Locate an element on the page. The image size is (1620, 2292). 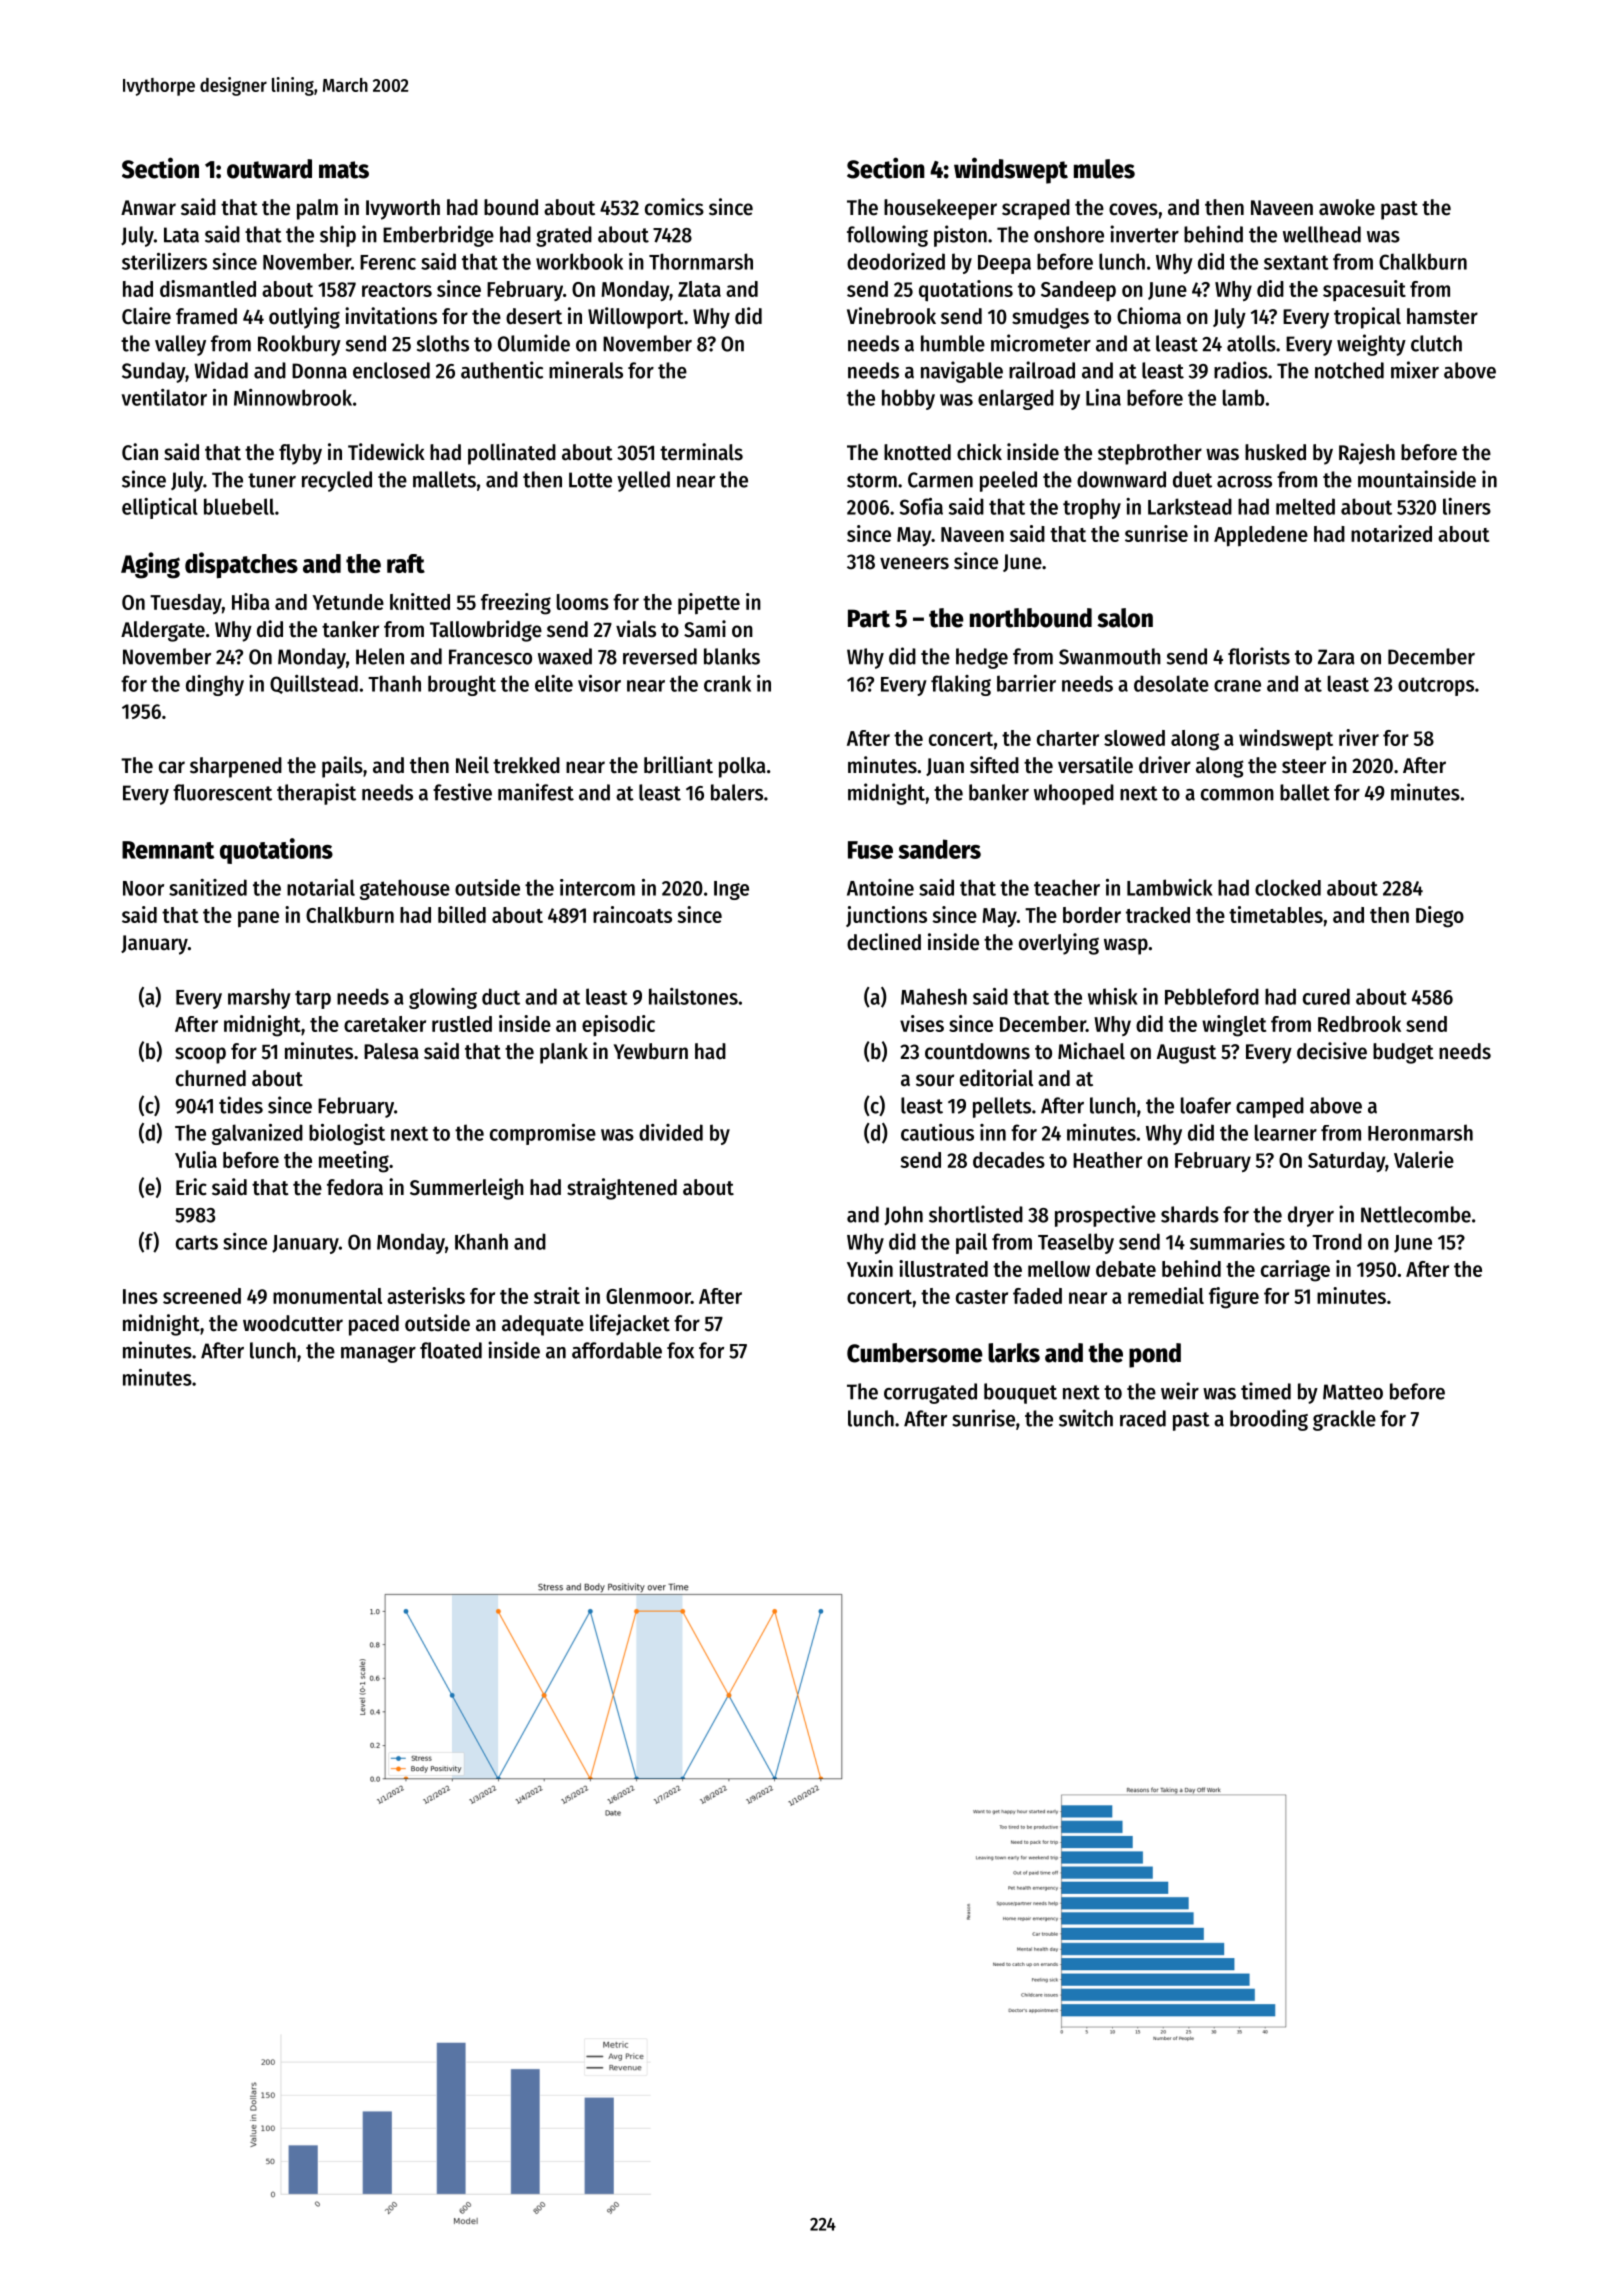
mules is located at coordinates (1104, 169).
